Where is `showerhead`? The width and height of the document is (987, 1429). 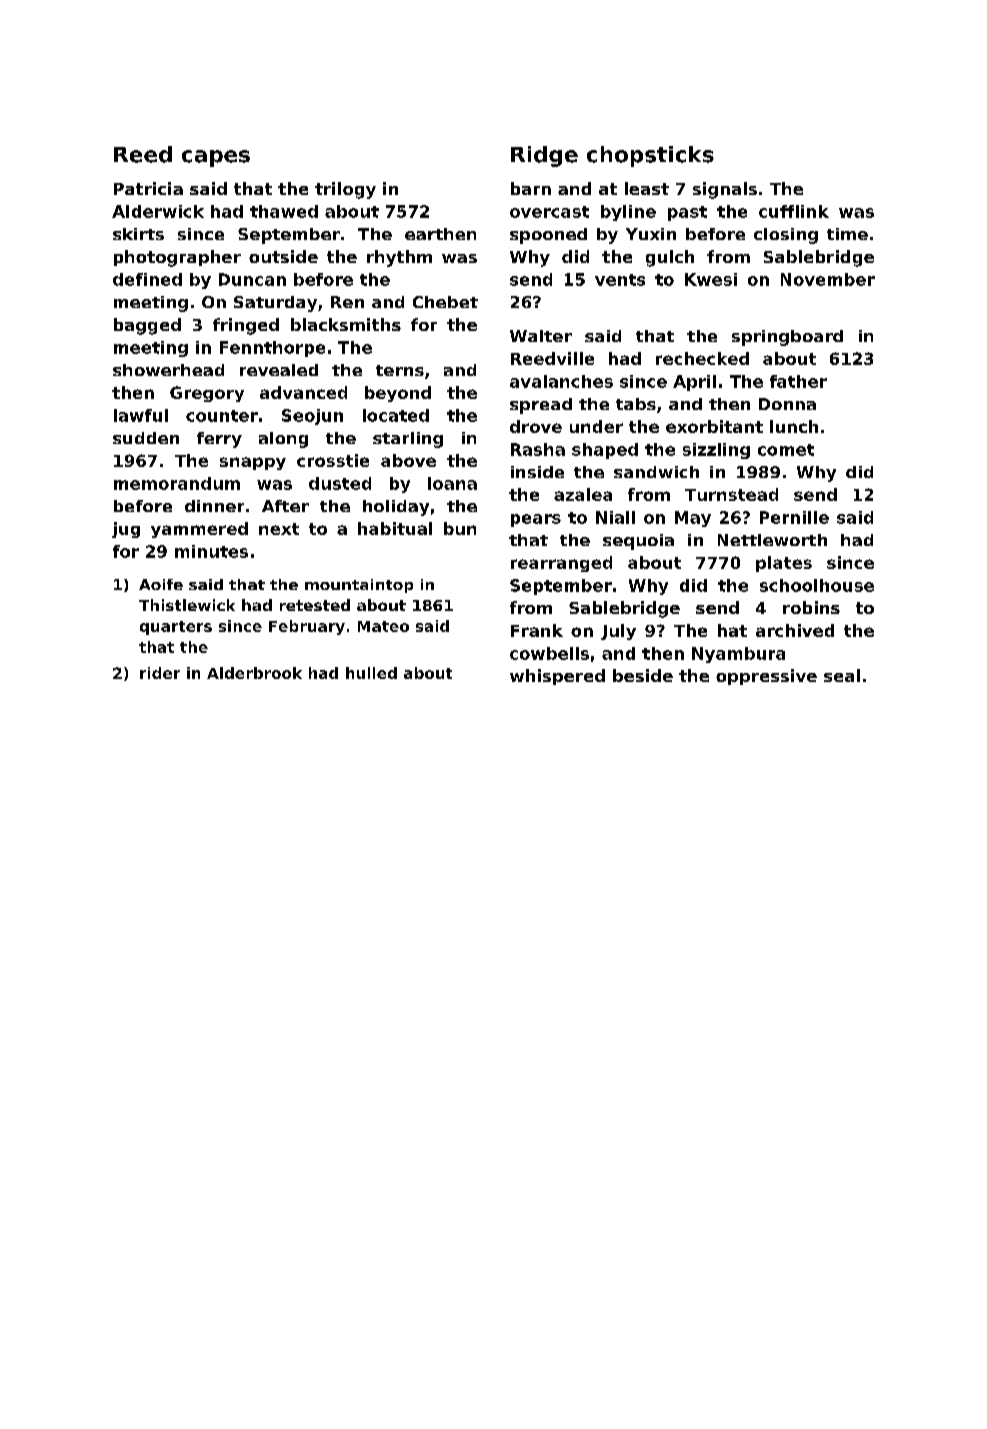 showerhead is located at coordinates (168, 370).
